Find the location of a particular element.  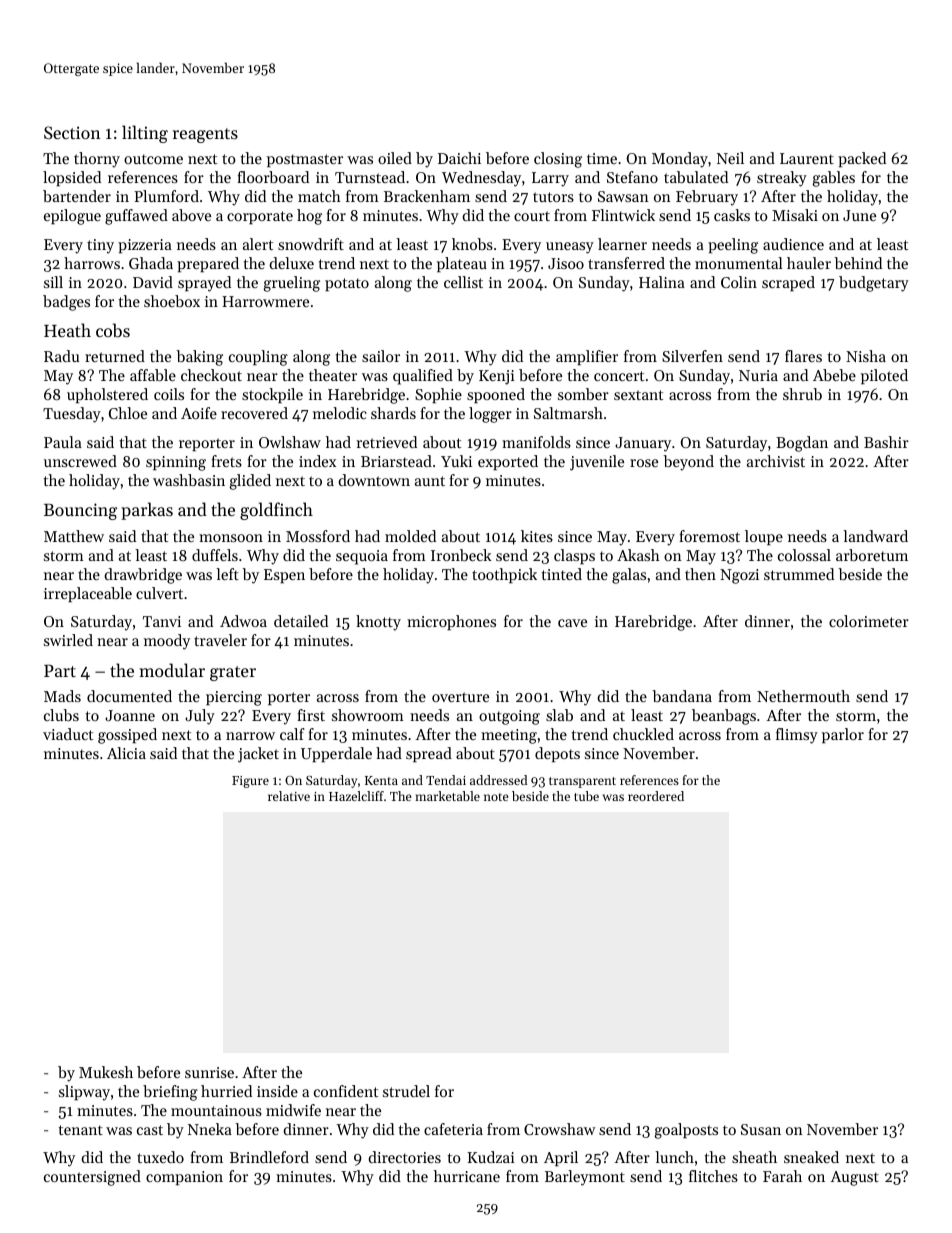

slab is located at coordinates (559, 715).
